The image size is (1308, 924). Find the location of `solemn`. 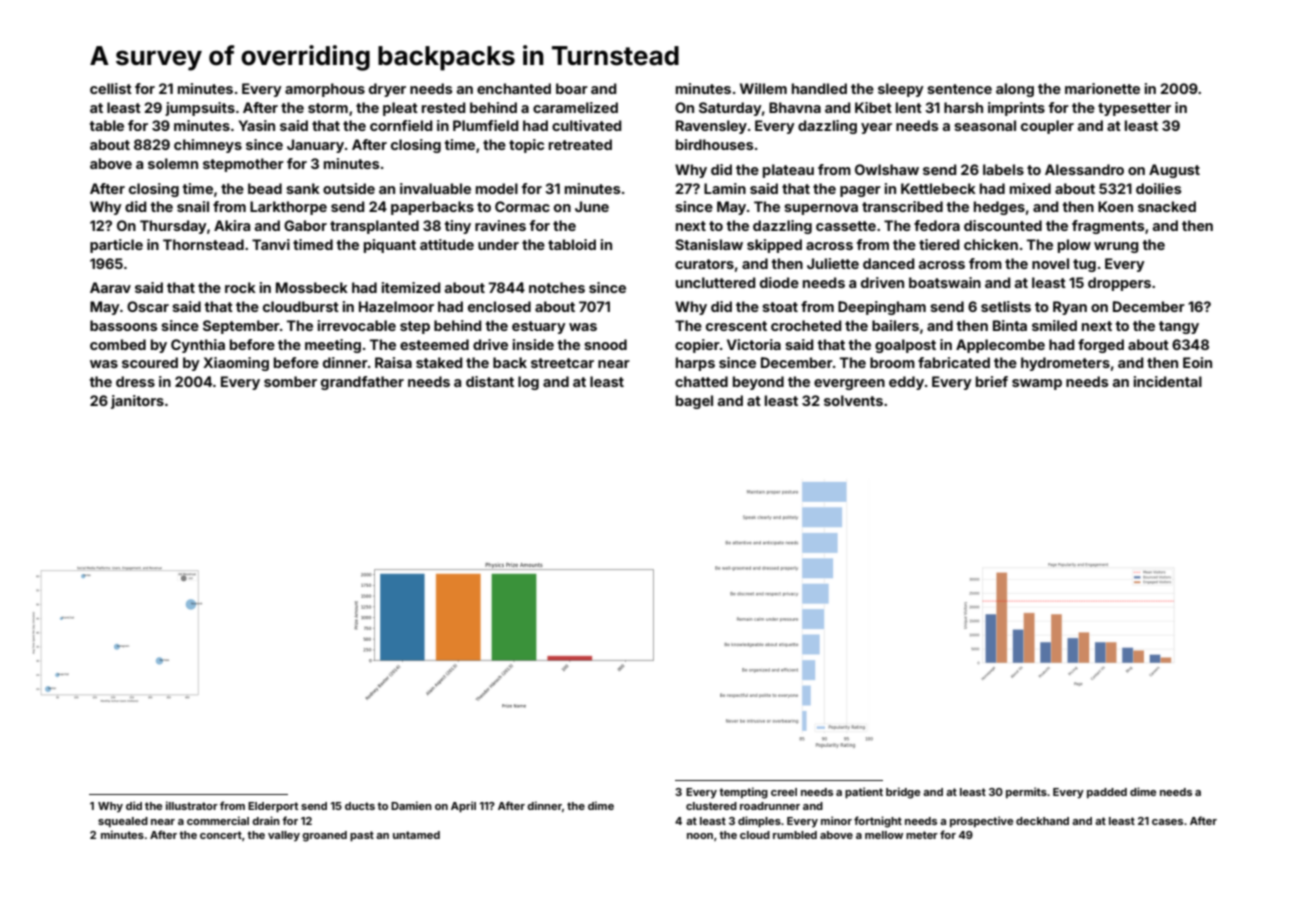

solemn is located at coordinates (173, 163).
